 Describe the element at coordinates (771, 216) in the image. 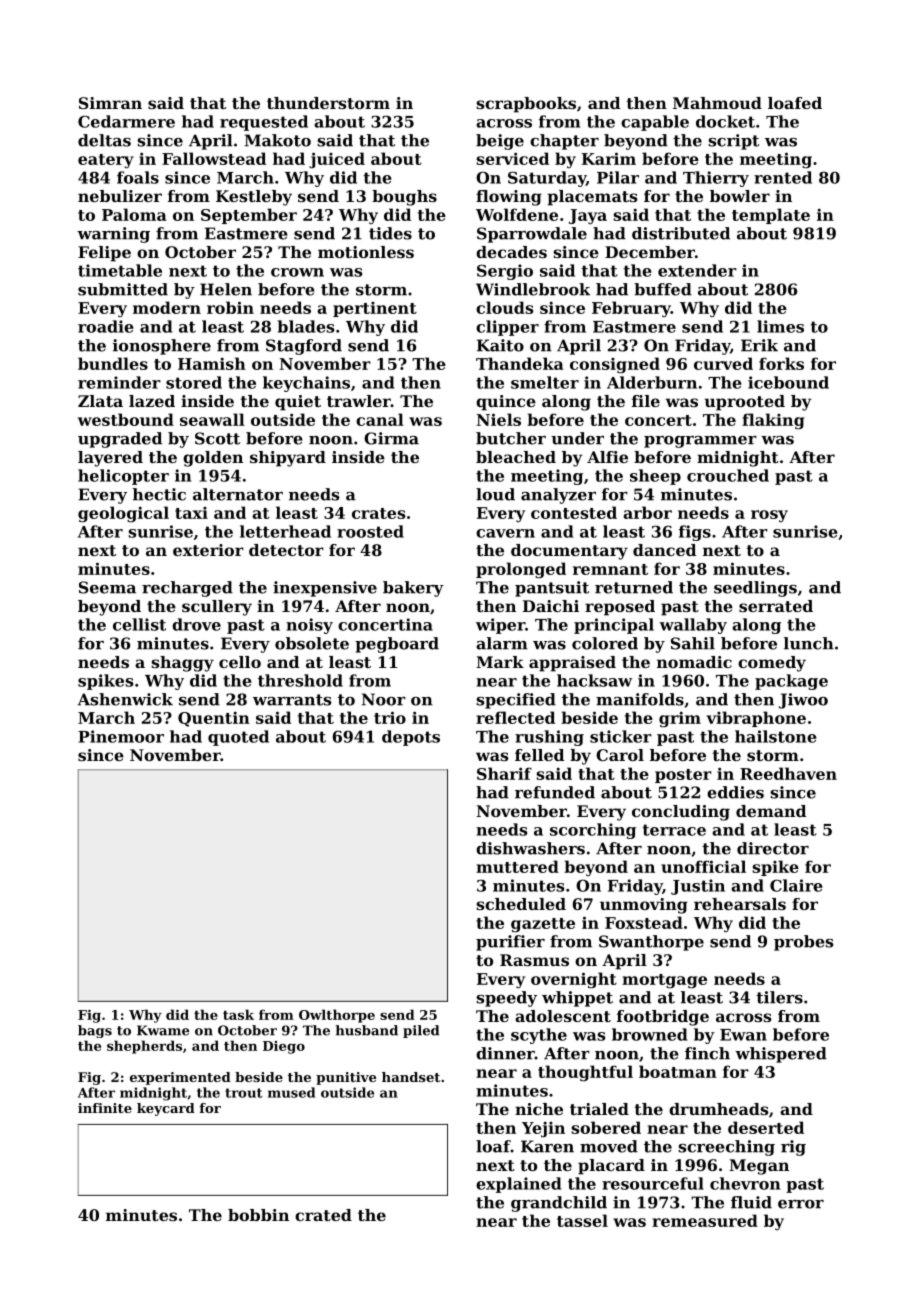

I see `template` at that location.
